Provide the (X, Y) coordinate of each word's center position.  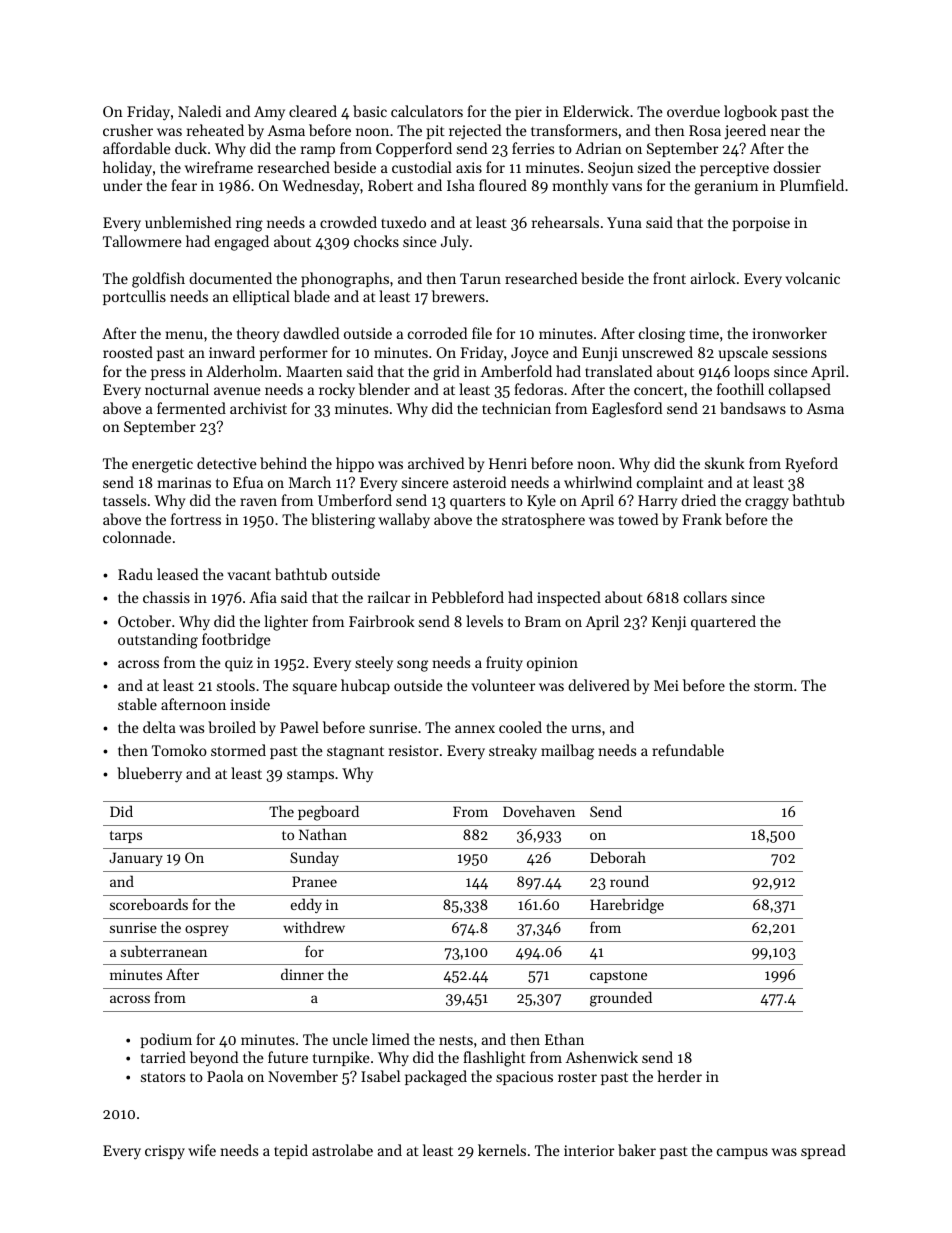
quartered (723, 623)
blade (312, 296)
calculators (427, 111)
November (303, 1076)
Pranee (314, 881)
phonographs (345, 280)
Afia (263, 597)
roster (577, 1077)
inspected (569, 598)
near (785, 132)
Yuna (624, 222)
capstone (618, 977)
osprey (207, 930)
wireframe (219, 167)
